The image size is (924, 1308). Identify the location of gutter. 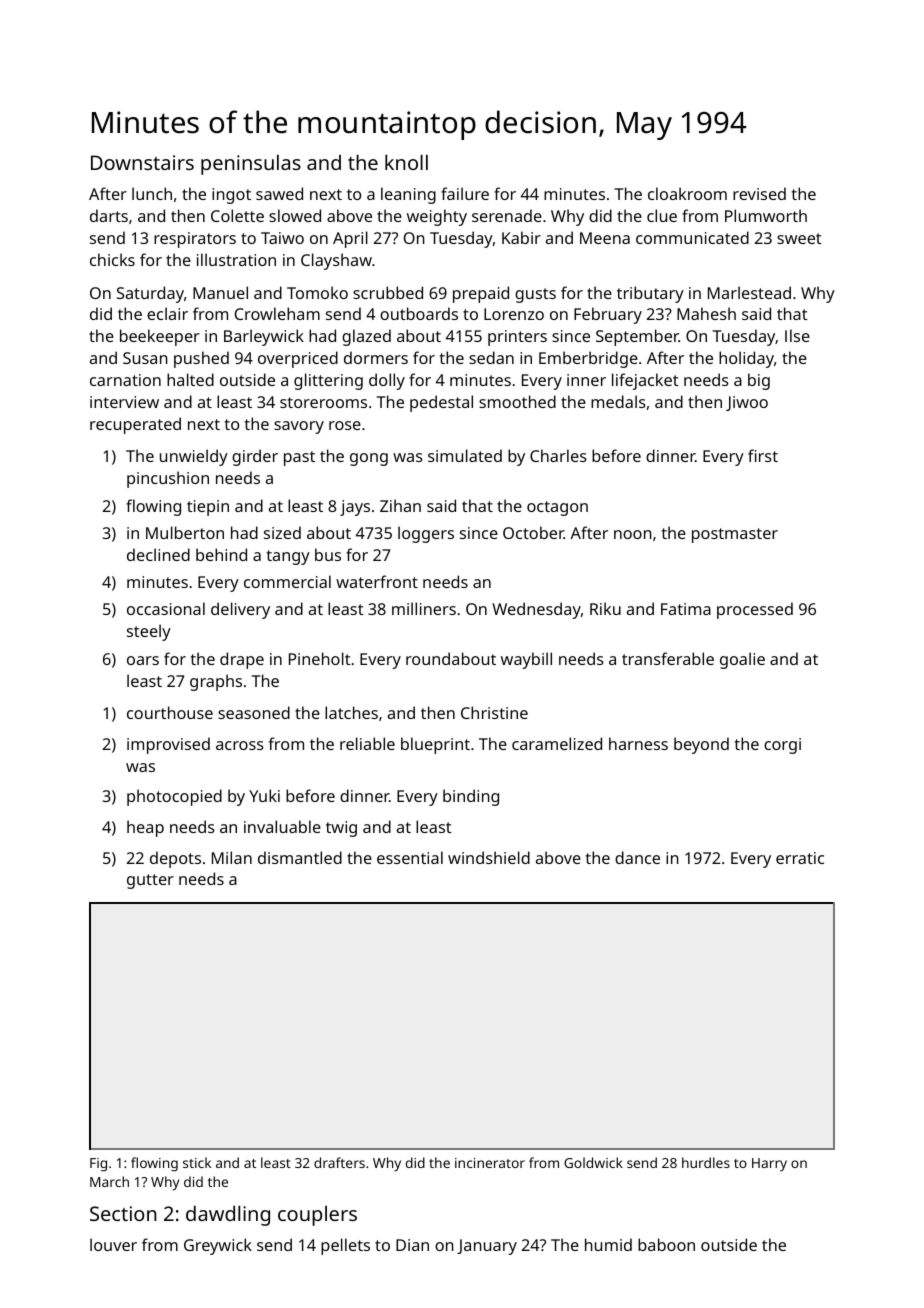
(150, 881).
